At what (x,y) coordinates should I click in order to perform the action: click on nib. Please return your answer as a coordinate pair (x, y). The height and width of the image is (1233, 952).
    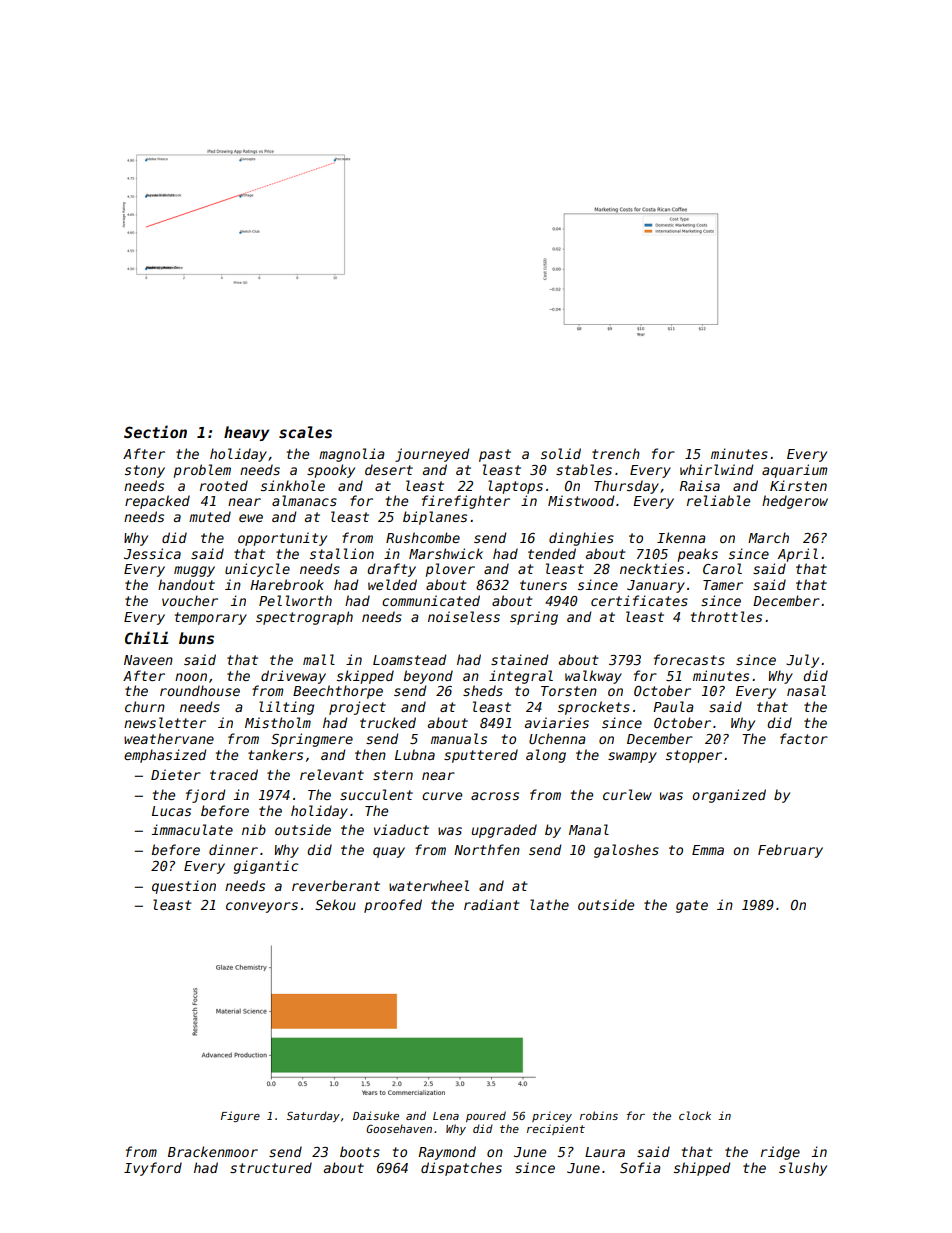
    Looking at the image, I should click on (254, 829).
